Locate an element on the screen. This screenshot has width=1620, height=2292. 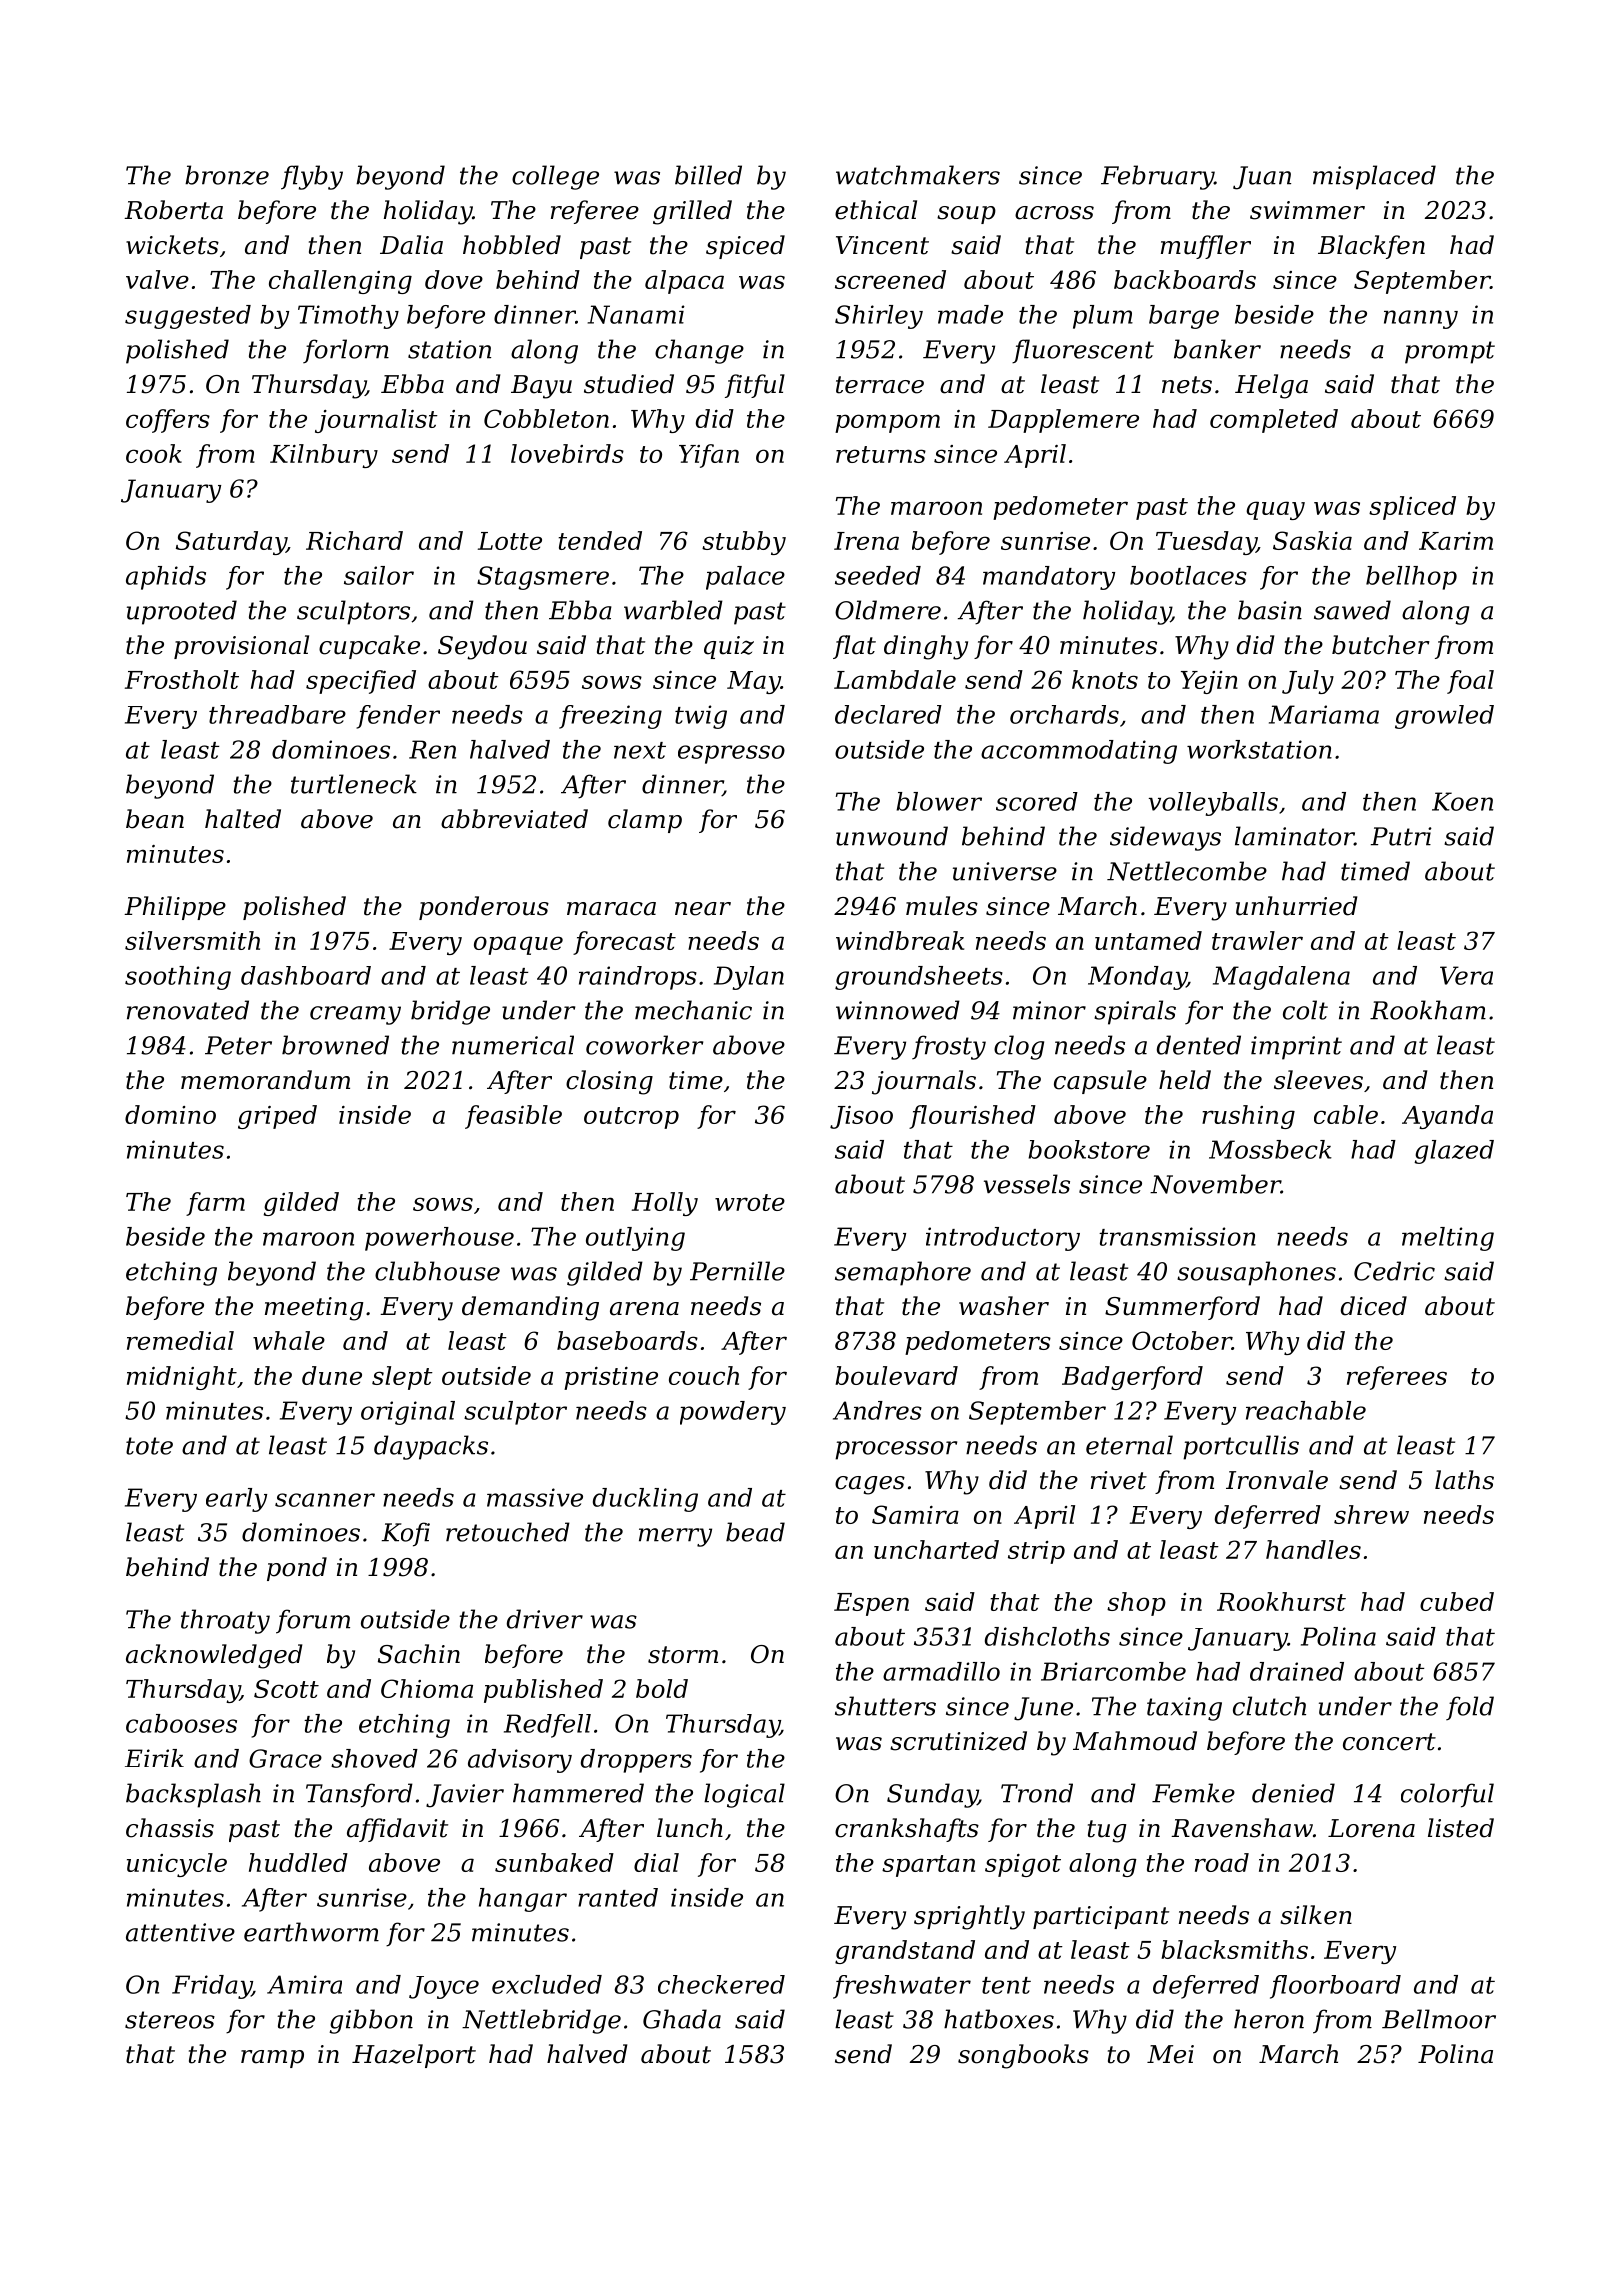
dove is located at coordinates (454, 279).
